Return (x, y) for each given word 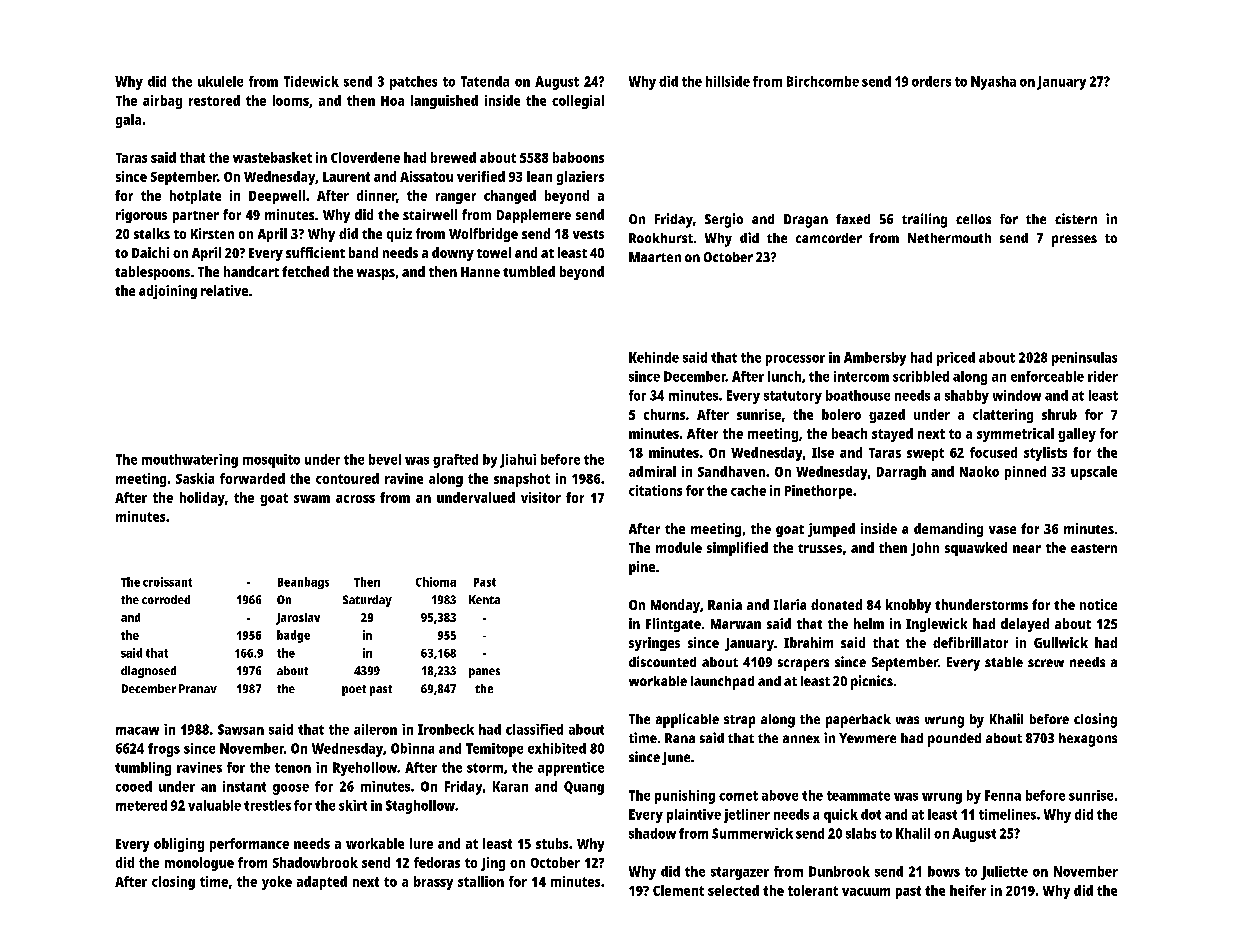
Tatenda (485, 81)
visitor (541, 497)
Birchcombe (823, 81)
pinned (1025, 473)
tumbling (143, 769)
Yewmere (867, 738)
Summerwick (752, 833)
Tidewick (311, 81)
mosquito (271, 461)
